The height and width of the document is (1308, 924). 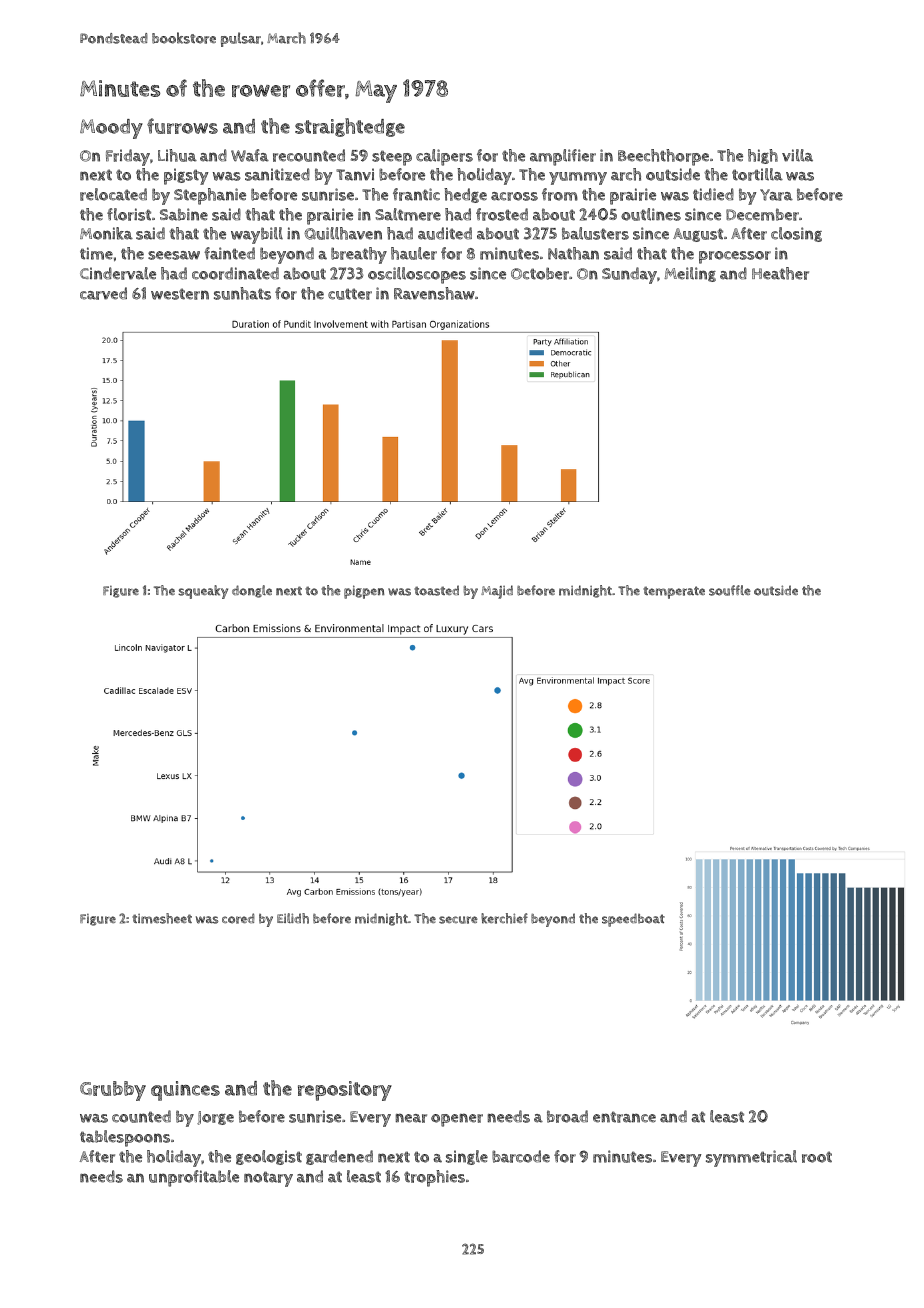 What do you see at coordinates (563, 157) in the document?
I see `amplifier` at bounding box center [563, 157].
